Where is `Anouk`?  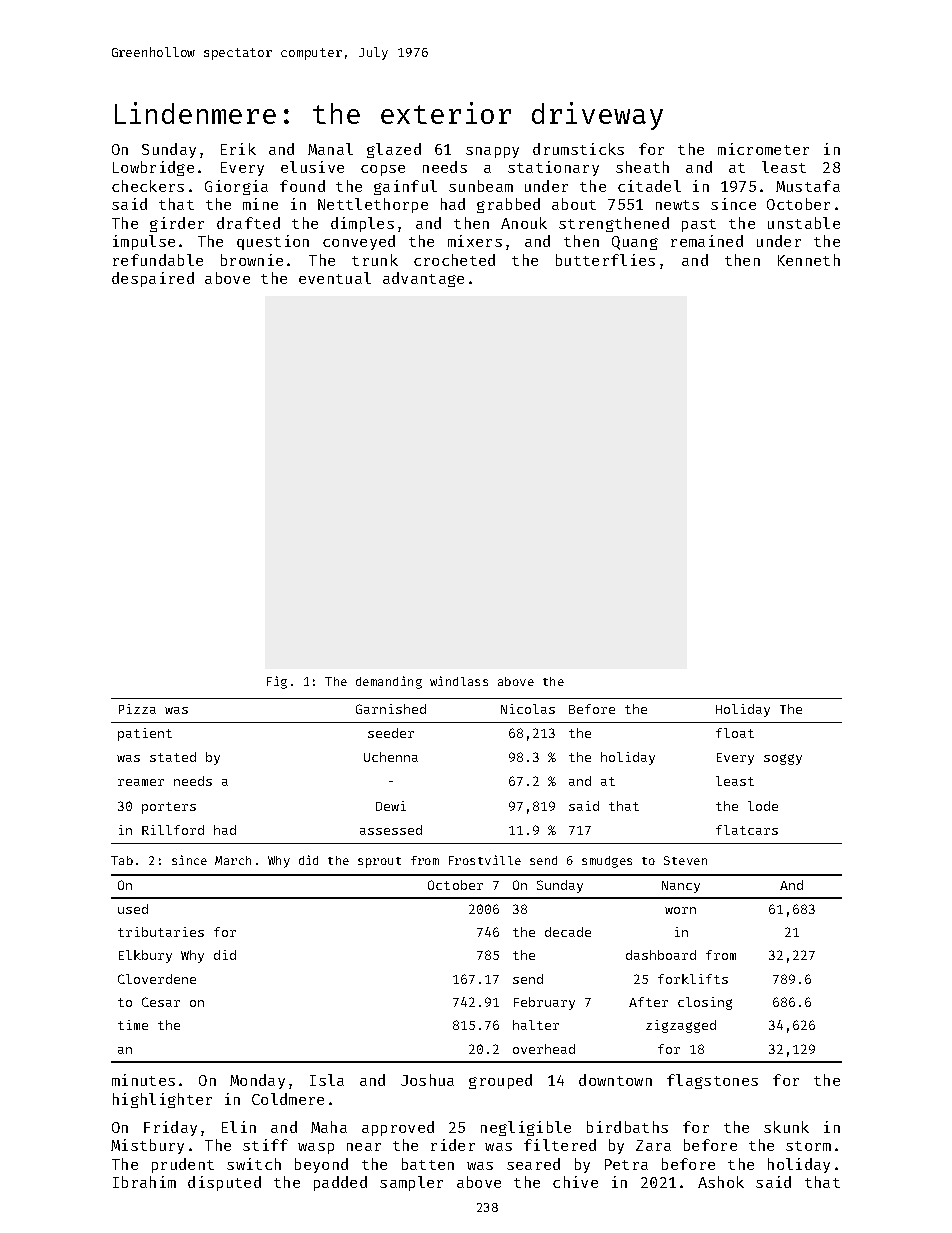 Anouk is located at coordinates (524, 223).
